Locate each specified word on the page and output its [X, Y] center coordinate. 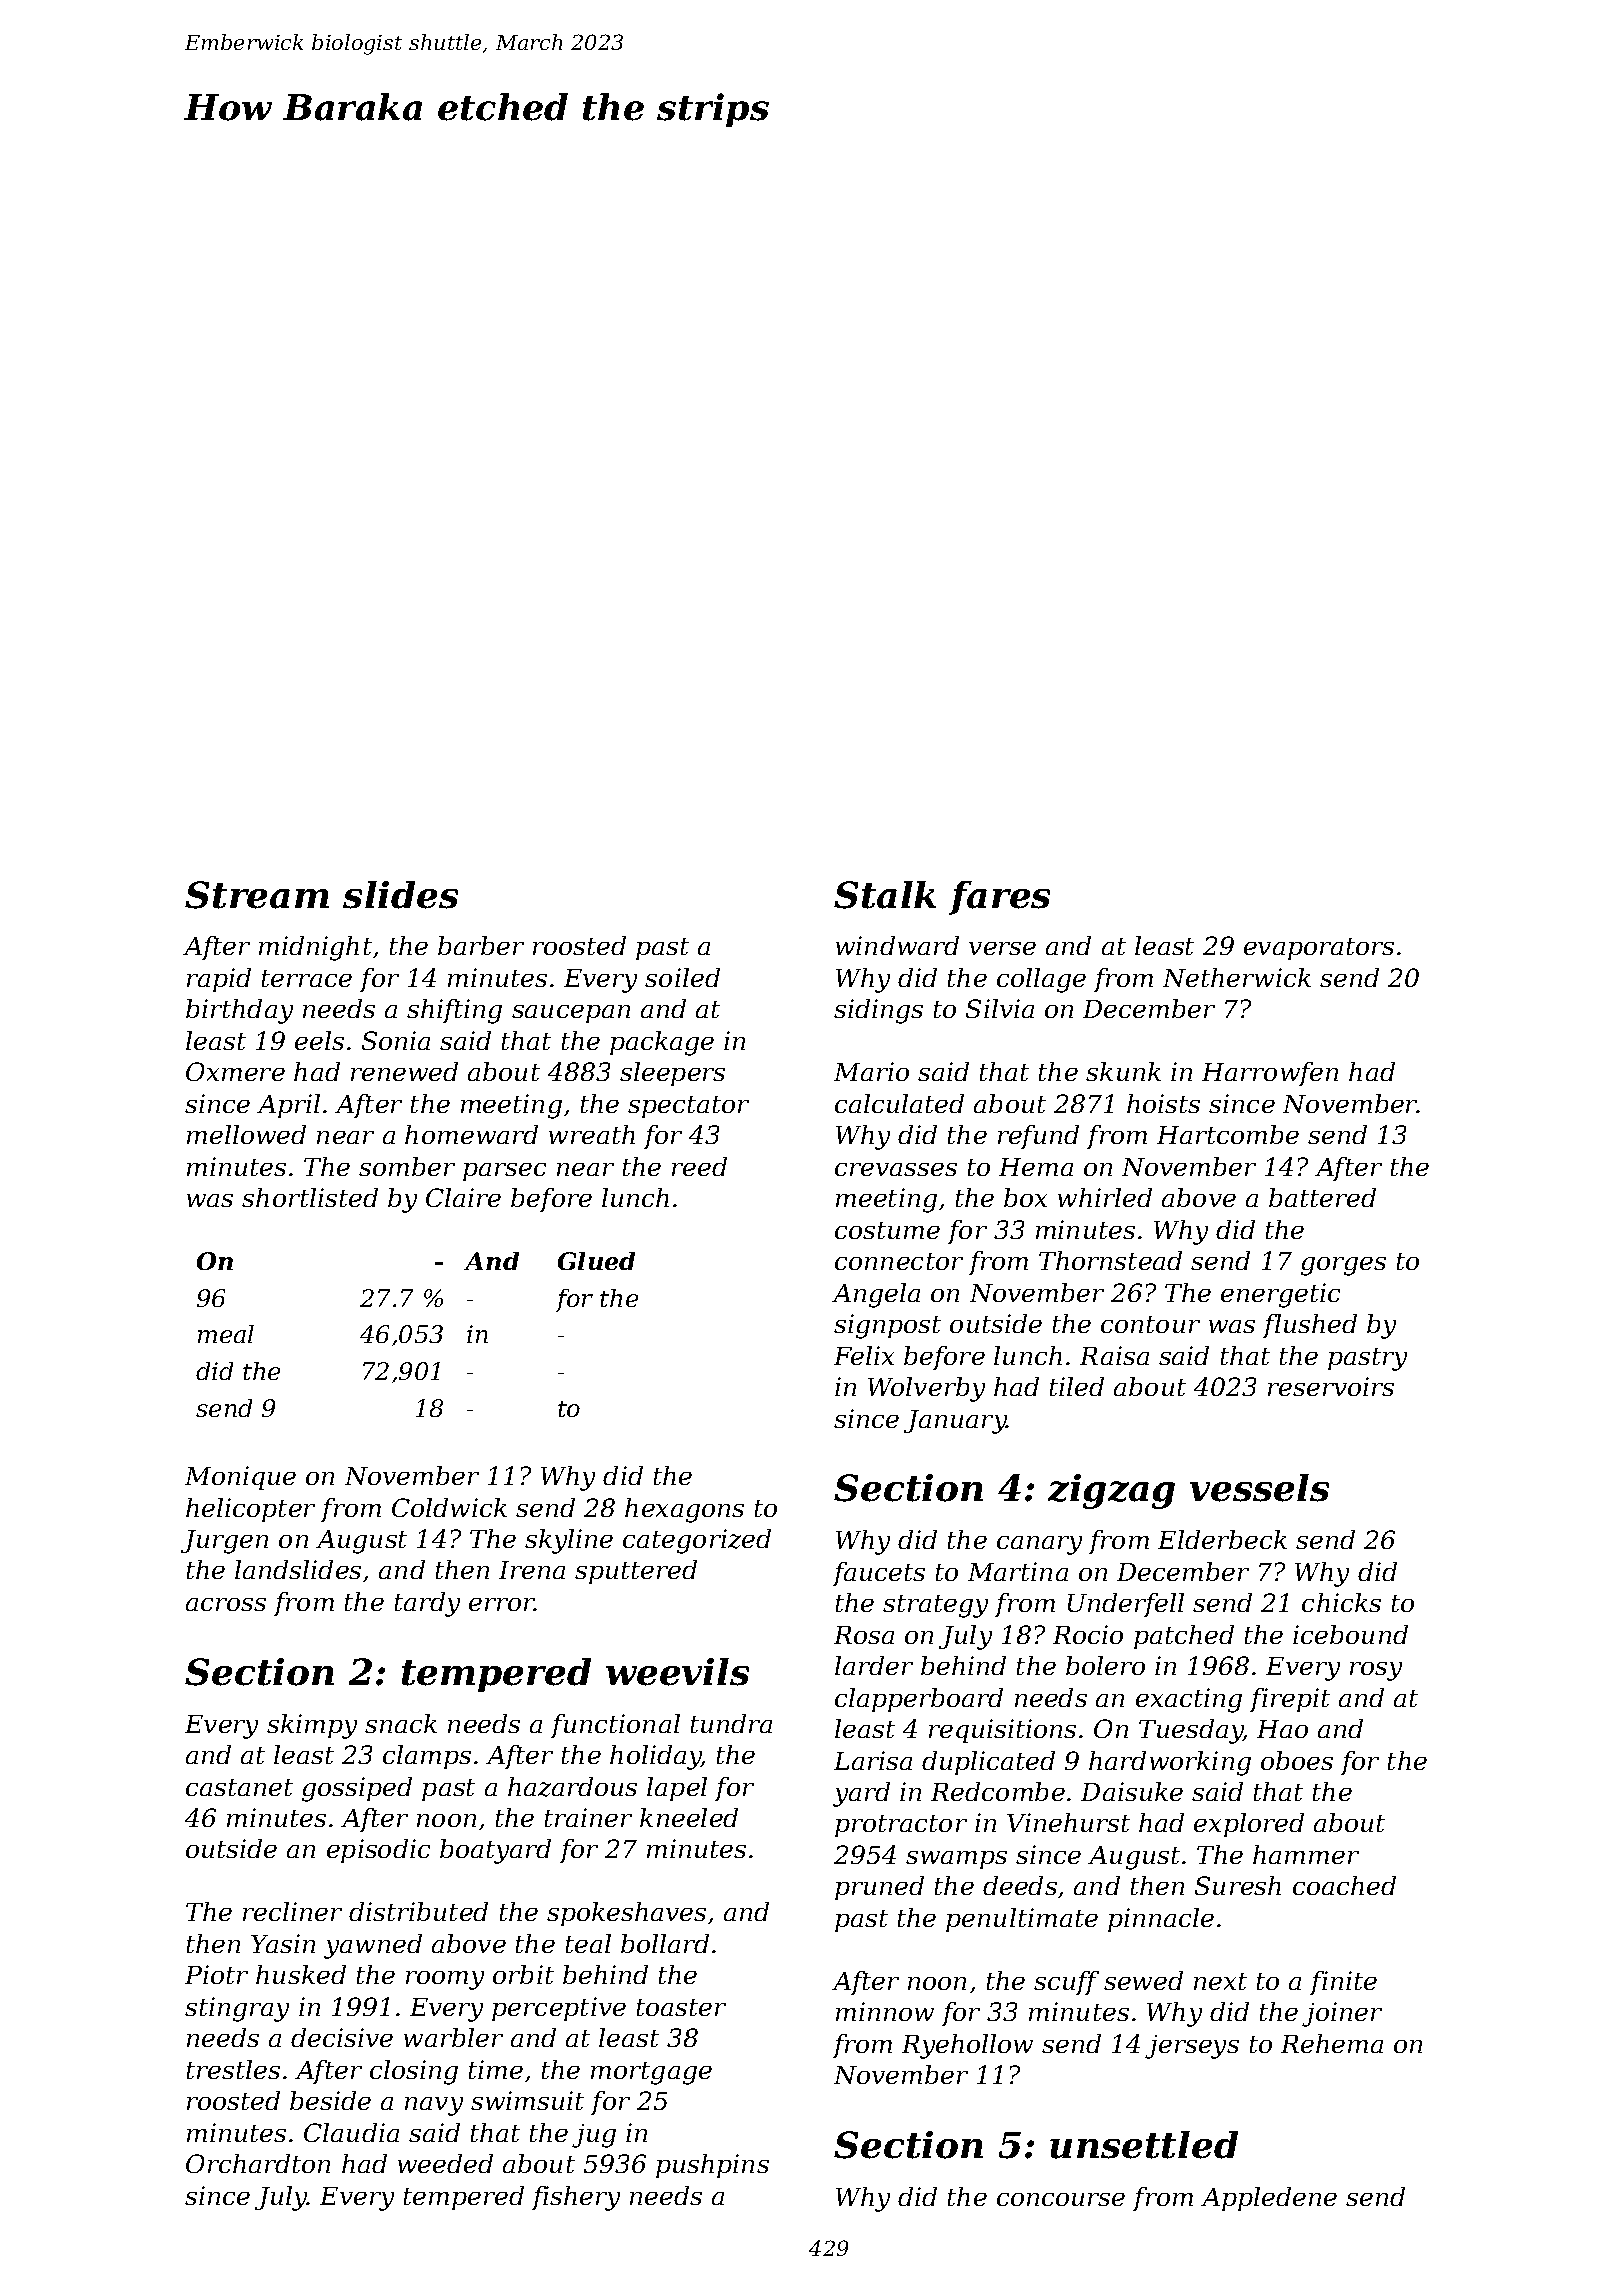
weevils [677, 1672]
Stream [257, 895]
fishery [576, 2198]
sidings [878, 1011]
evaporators [1319, 949]
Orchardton [258, 2163]
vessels [1259, 1488]
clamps [427, 1757]
